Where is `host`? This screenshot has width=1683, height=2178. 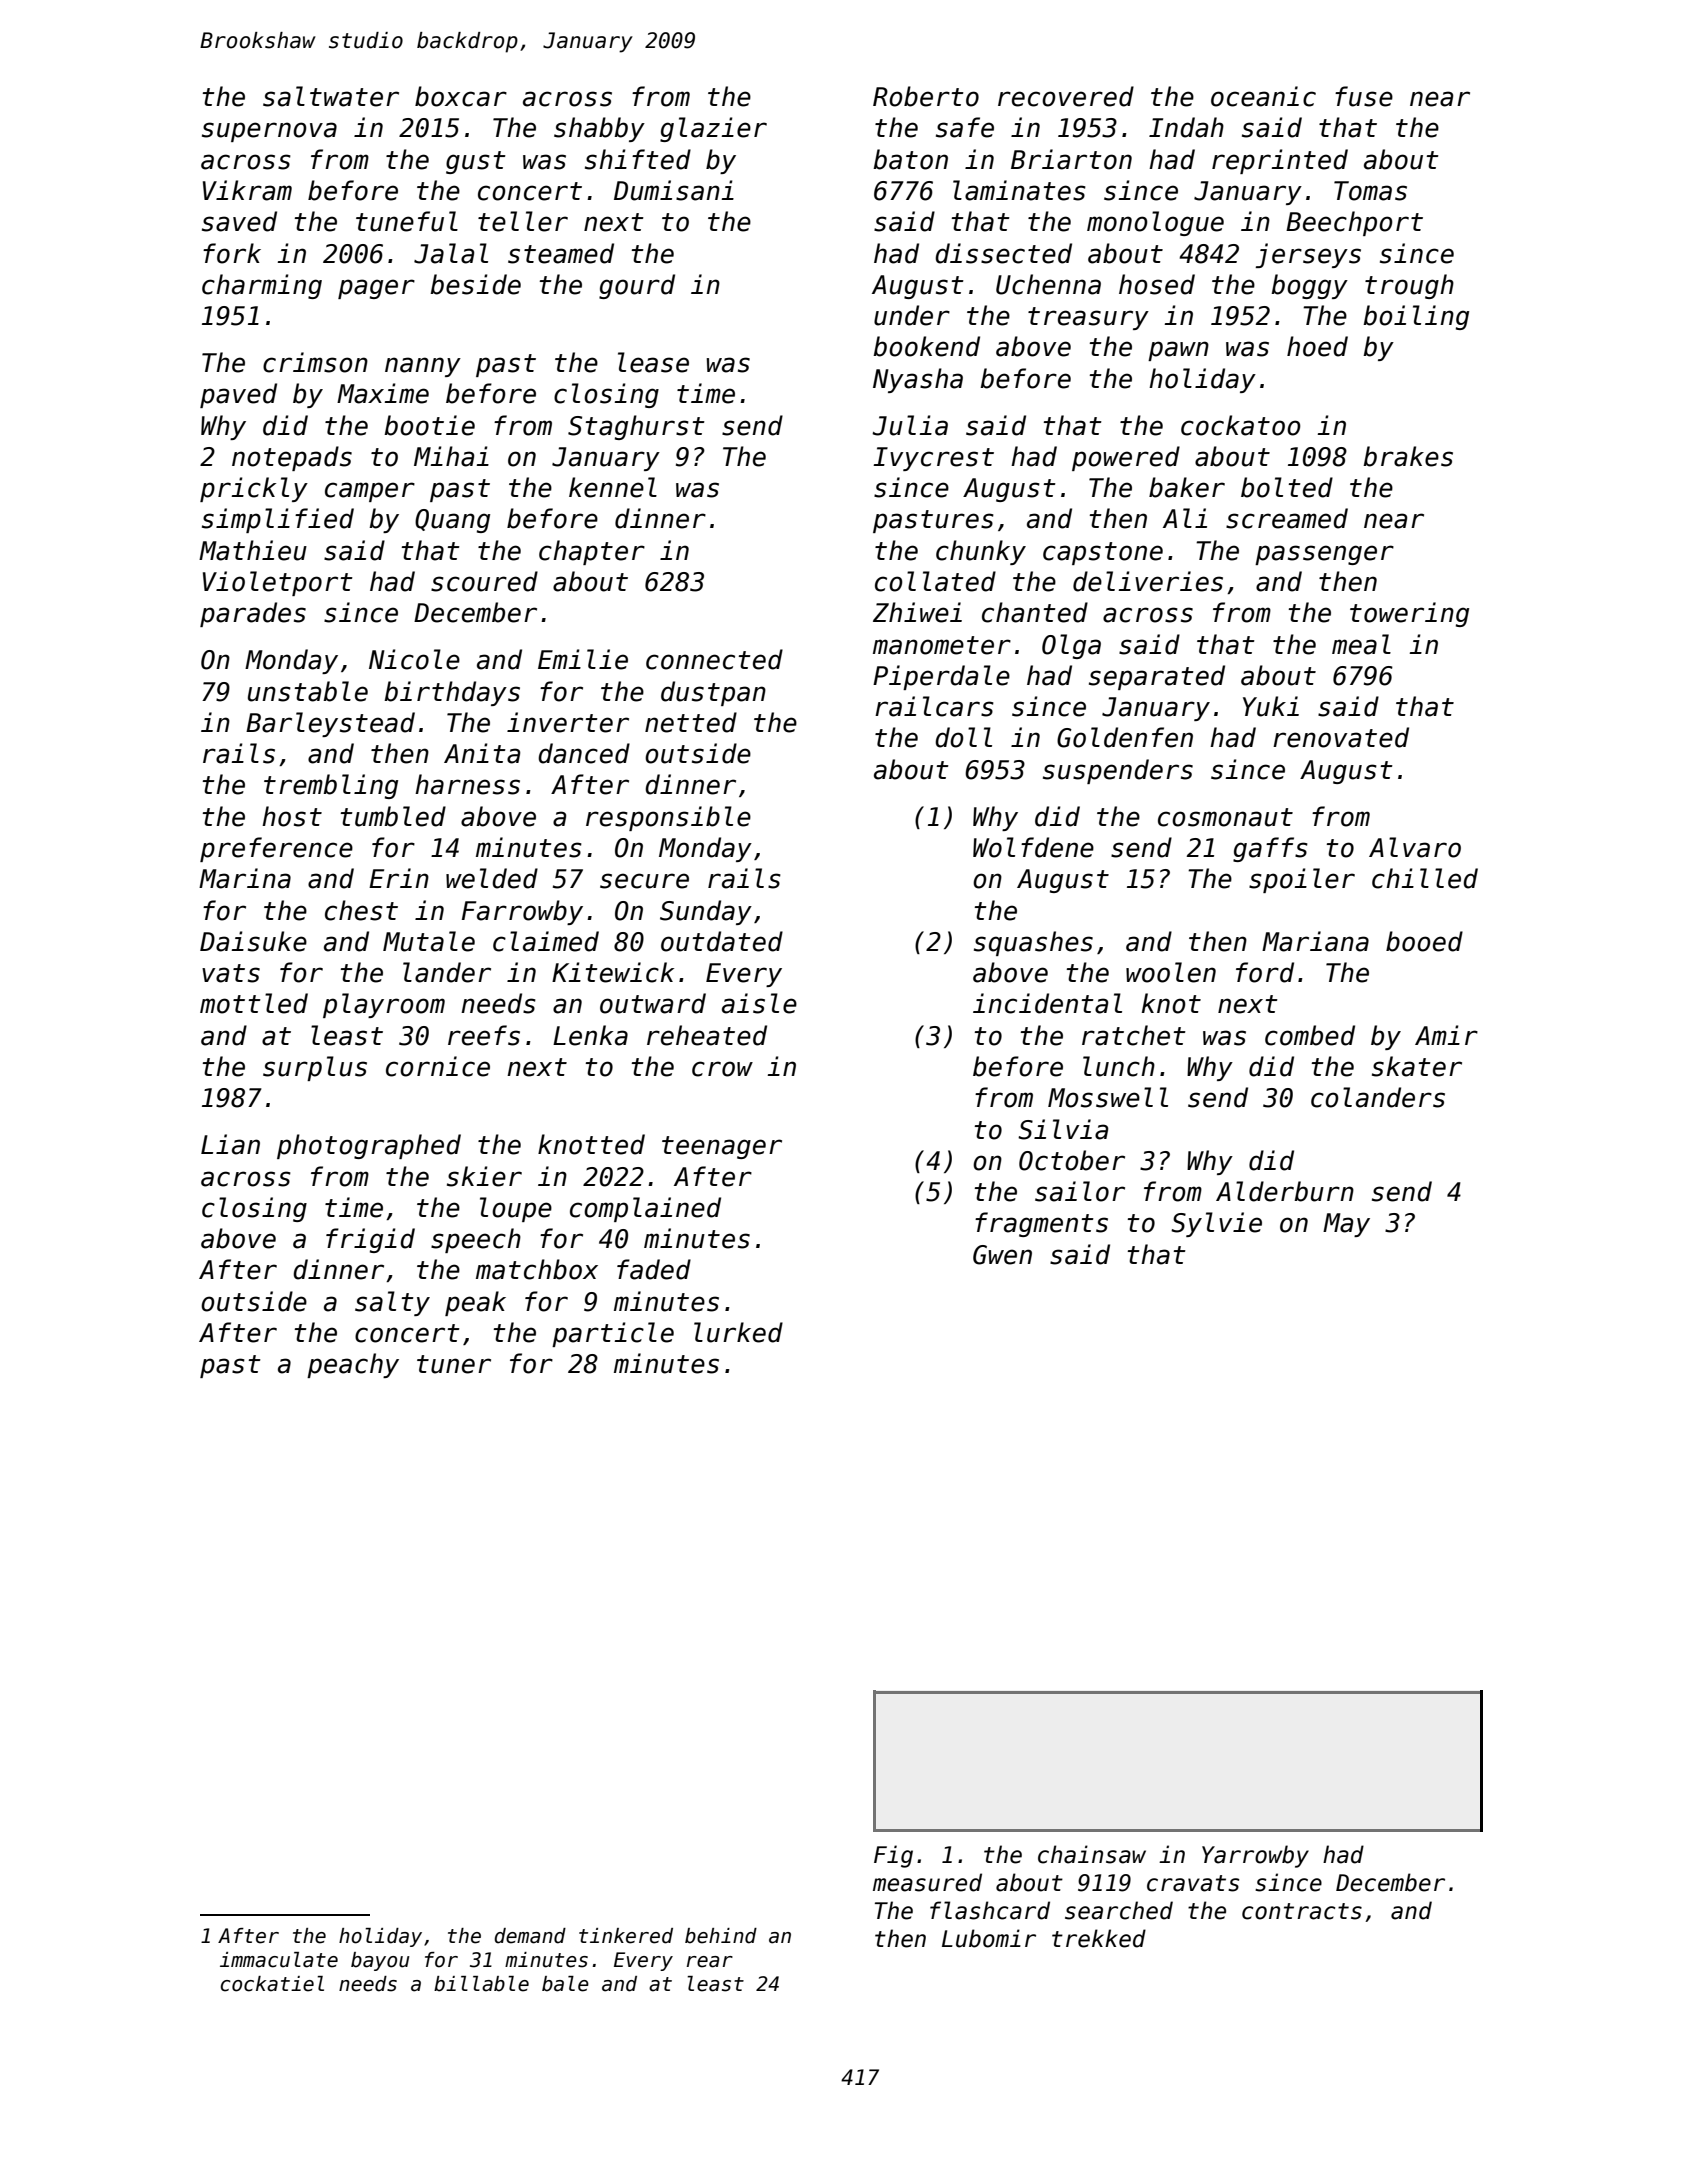
host is located at coordinates (292, 816).
